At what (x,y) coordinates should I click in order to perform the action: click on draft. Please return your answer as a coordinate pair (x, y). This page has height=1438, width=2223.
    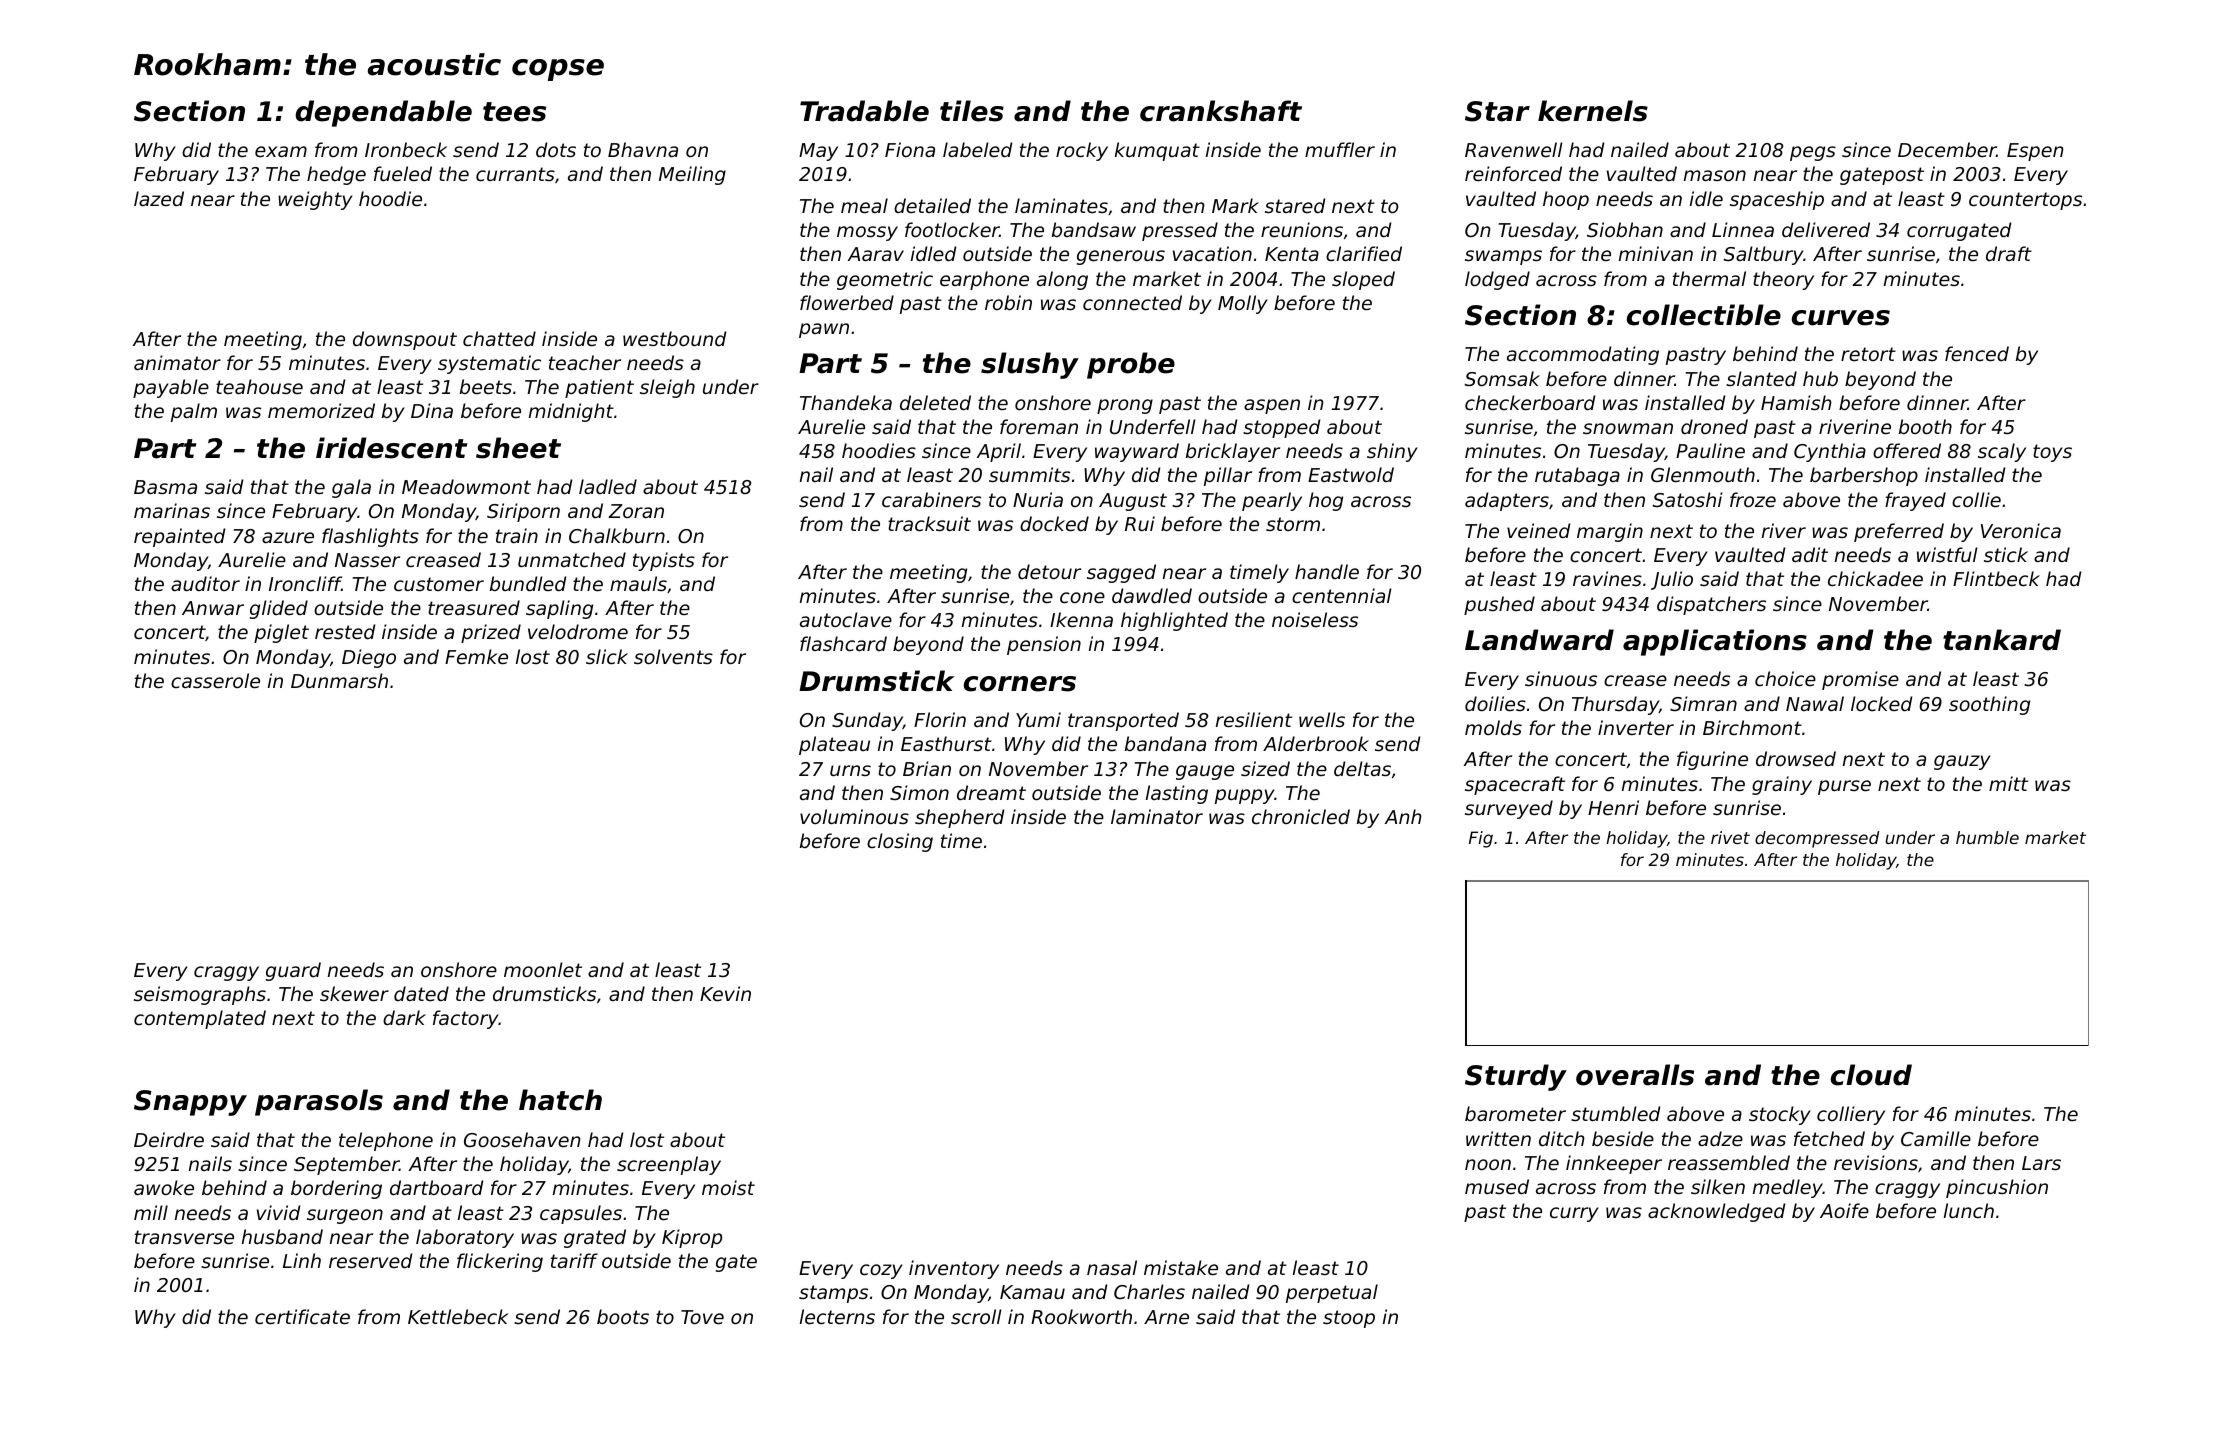
    Looking at the image, I should click on (2009, 253).
